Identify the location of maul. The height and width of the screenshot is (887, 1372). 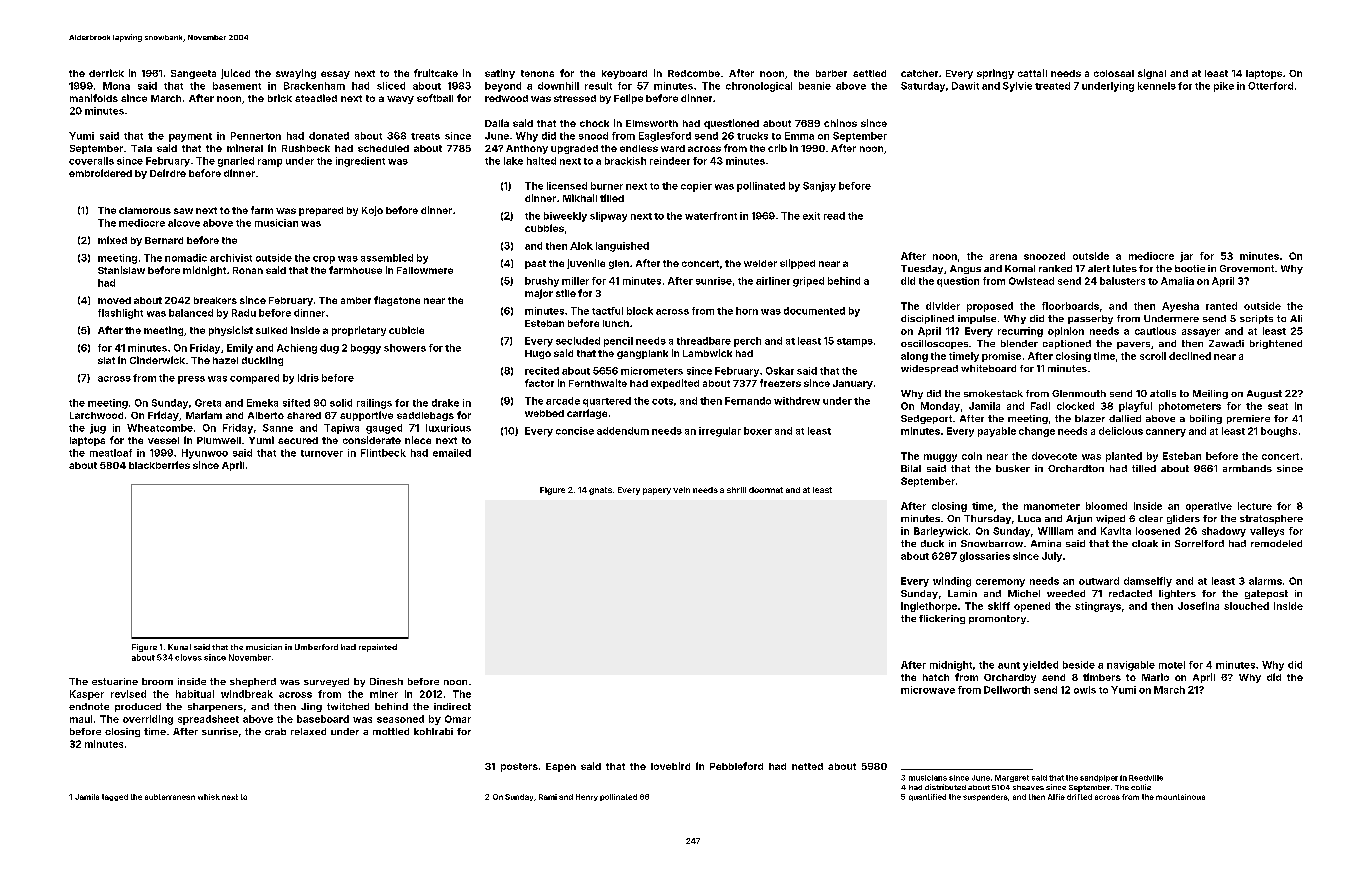
(81, 719).
